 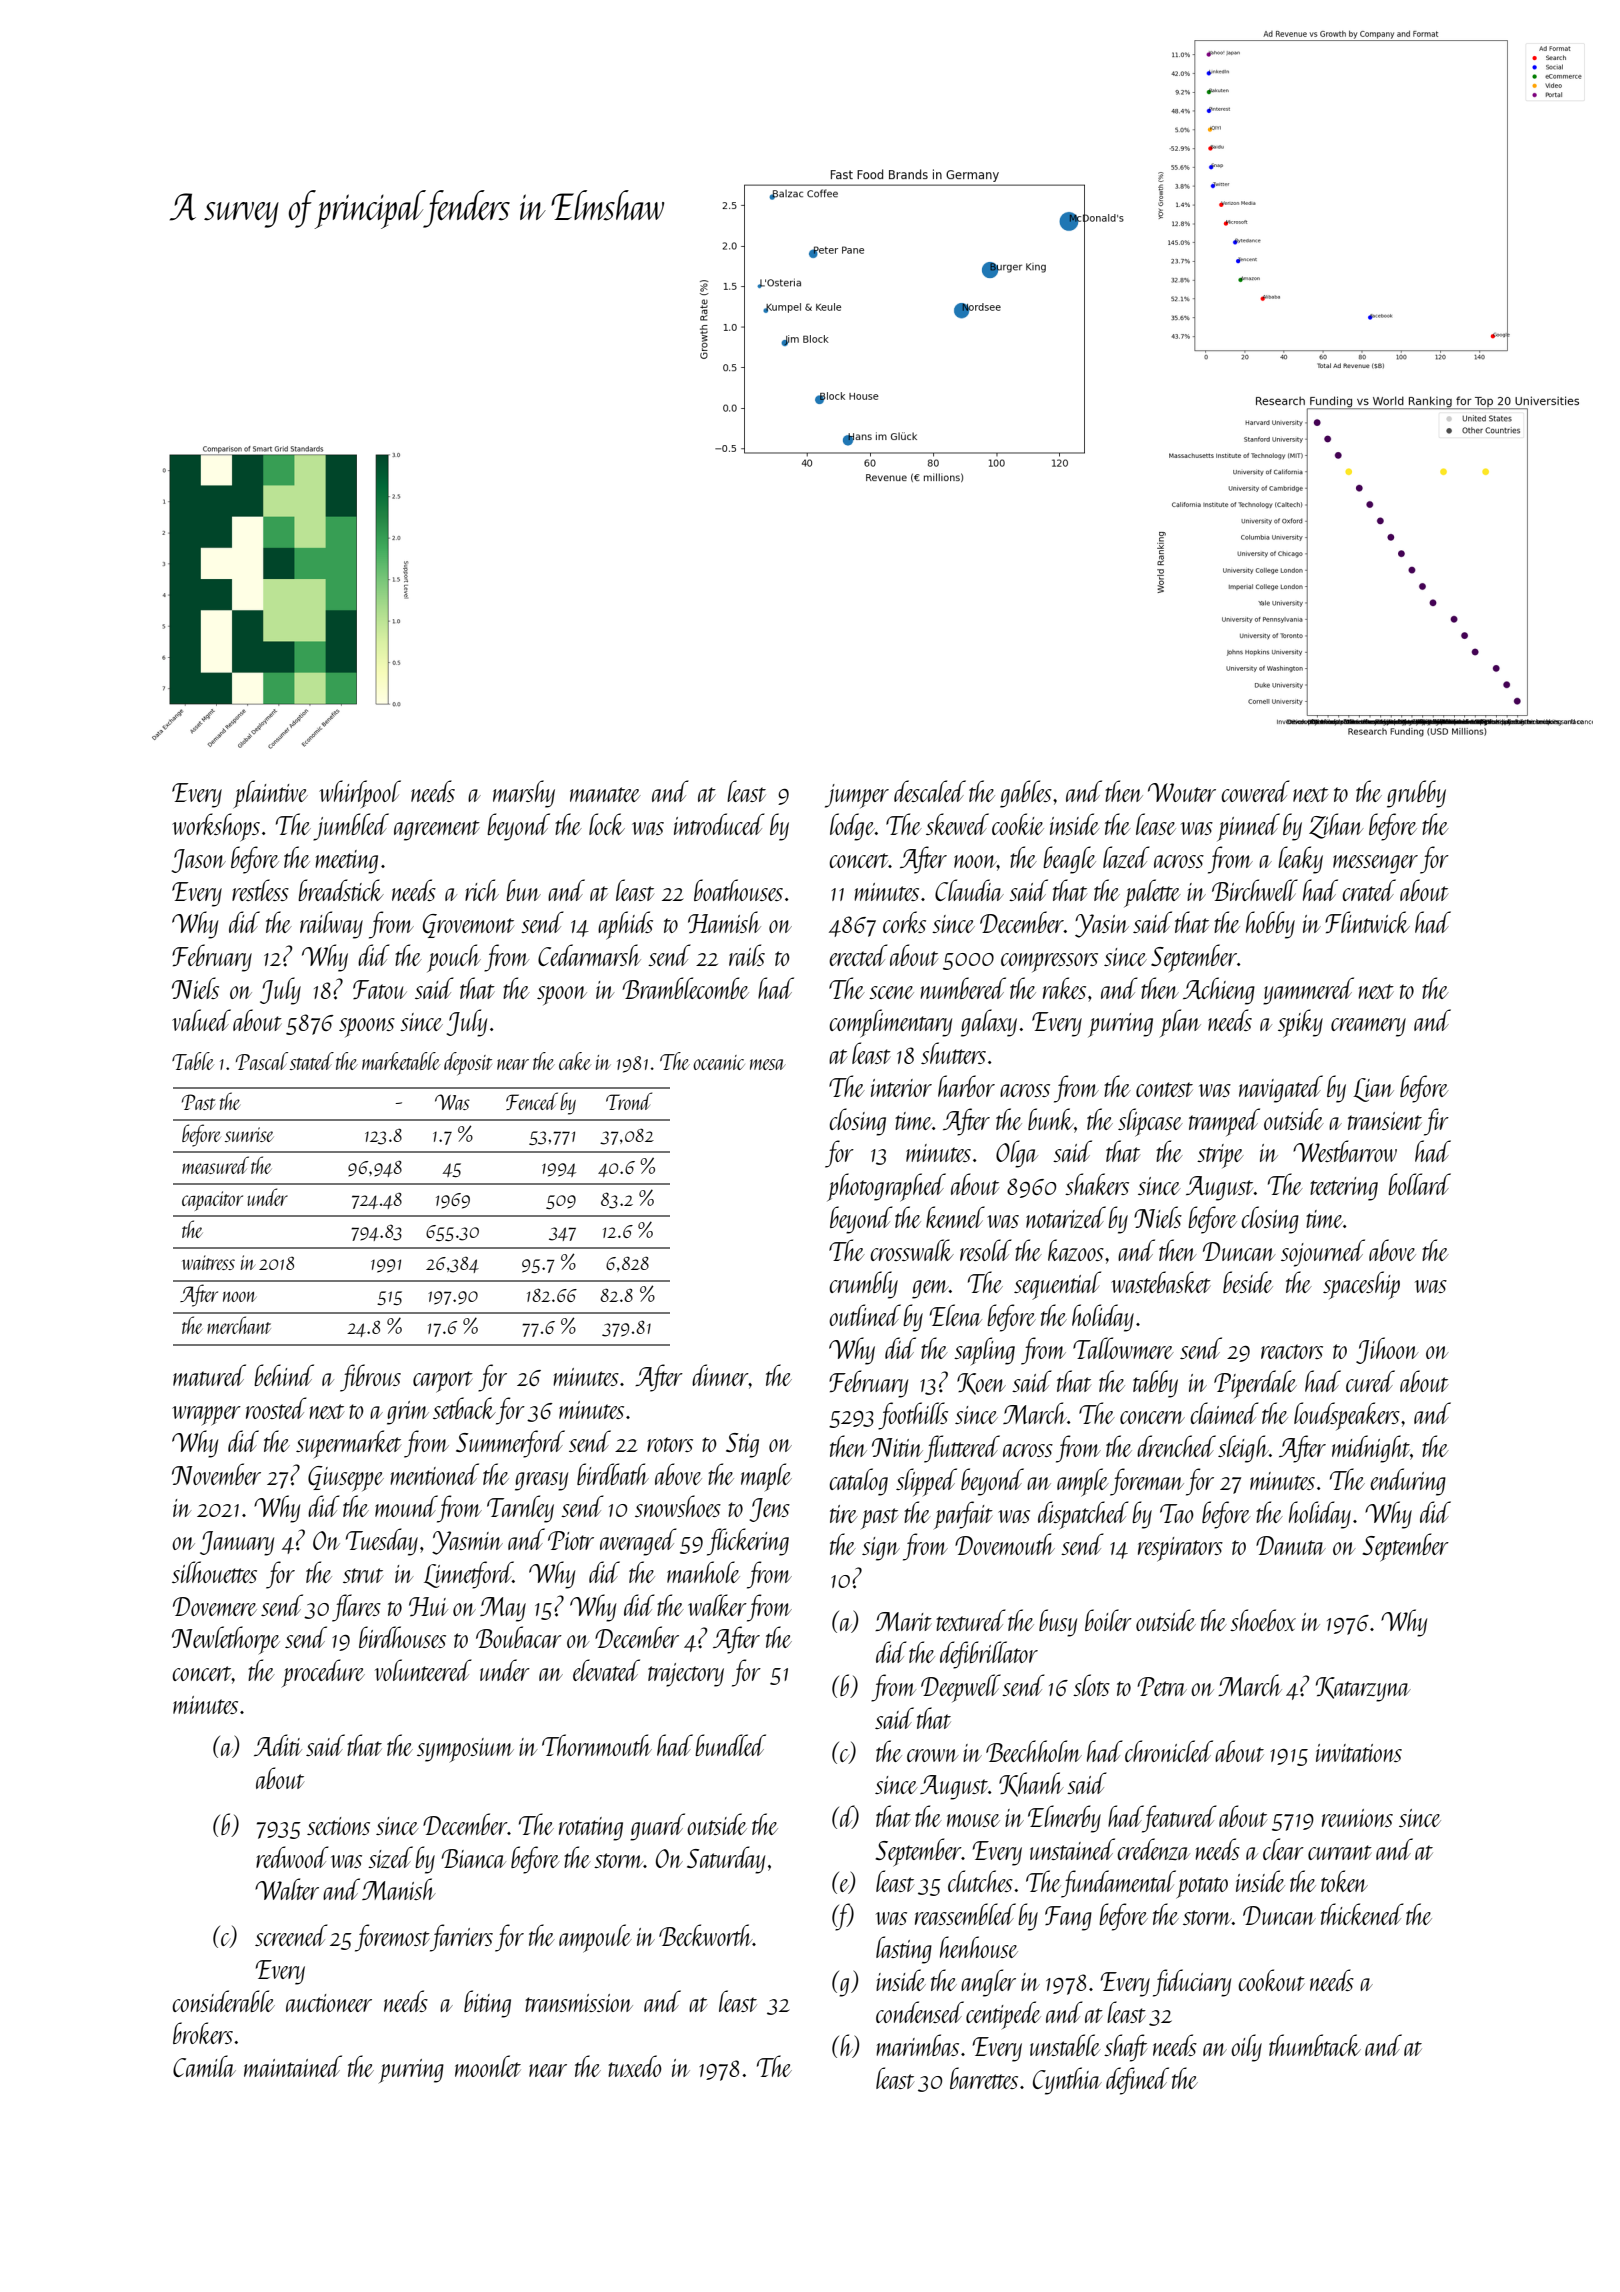 I want to click on rich, so click(x=482, y=890).
